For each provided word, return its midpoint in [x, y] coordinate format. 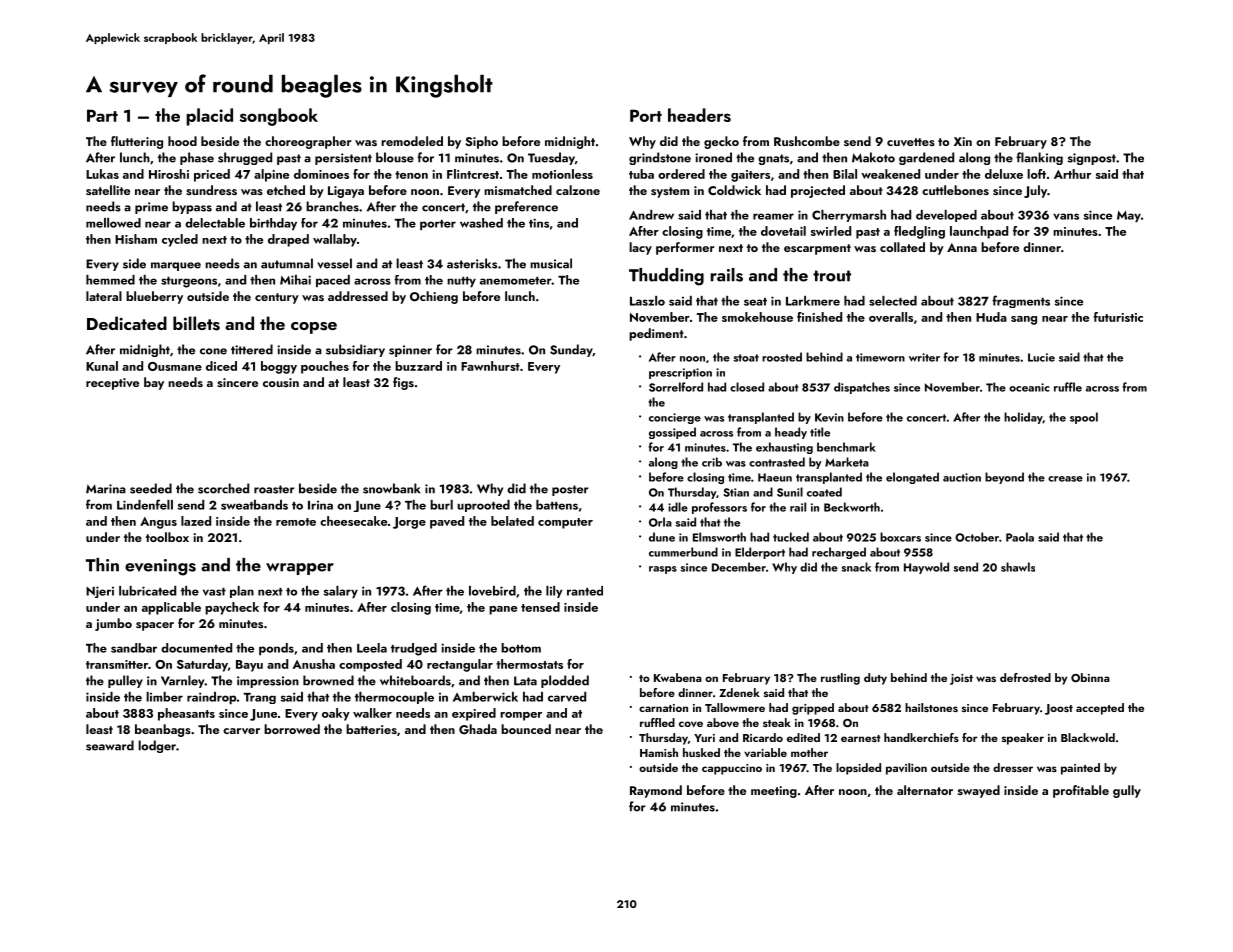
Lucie [1041, 357]
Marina [106, 489]
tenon [411, 175]
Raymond [656, 791]
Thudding [666, 277]
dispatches [862, 388]
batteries [371, 729]
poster [570, 490]
